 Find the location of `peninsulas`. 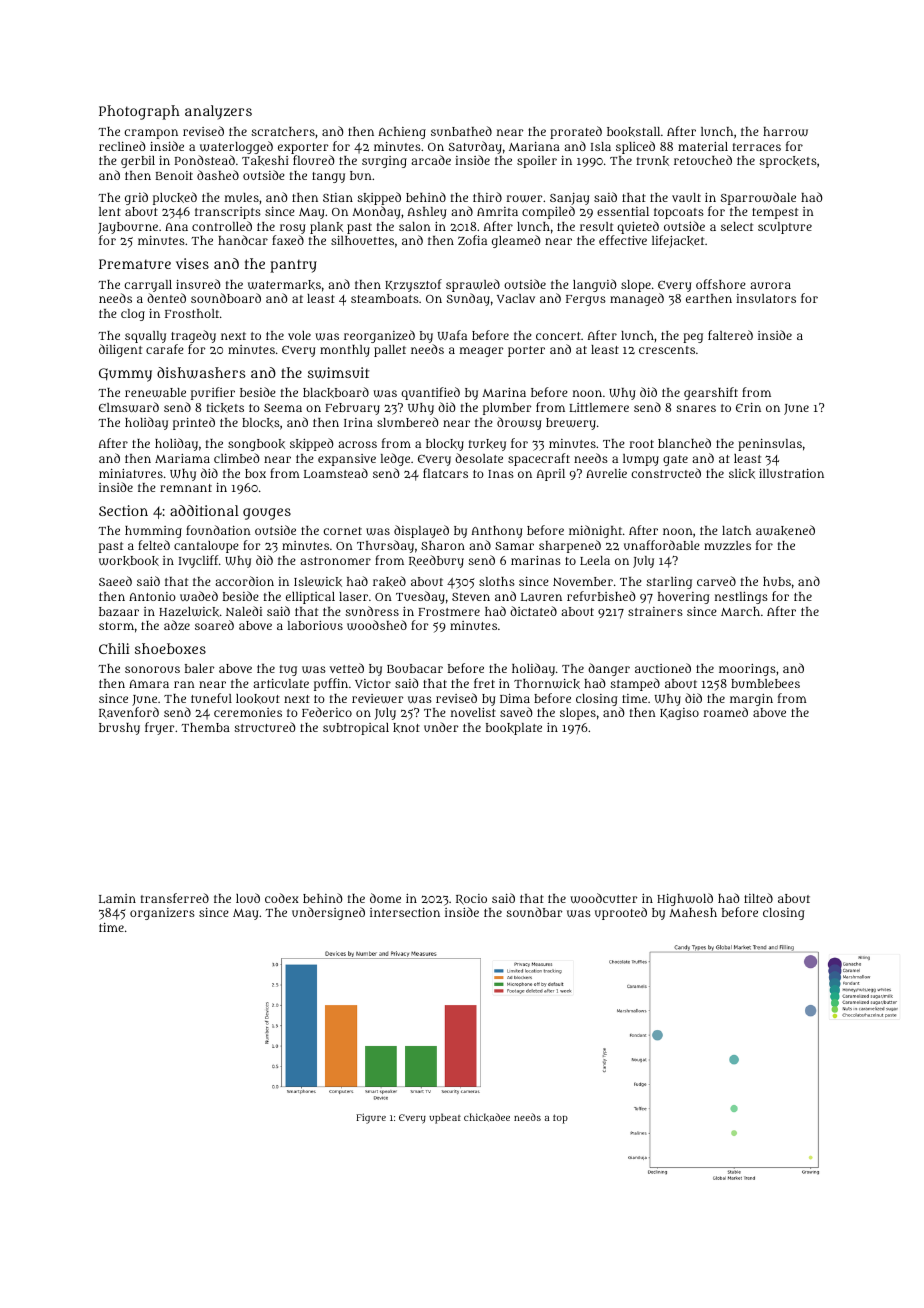

peninsulas is located at coordinates (770, 445).
